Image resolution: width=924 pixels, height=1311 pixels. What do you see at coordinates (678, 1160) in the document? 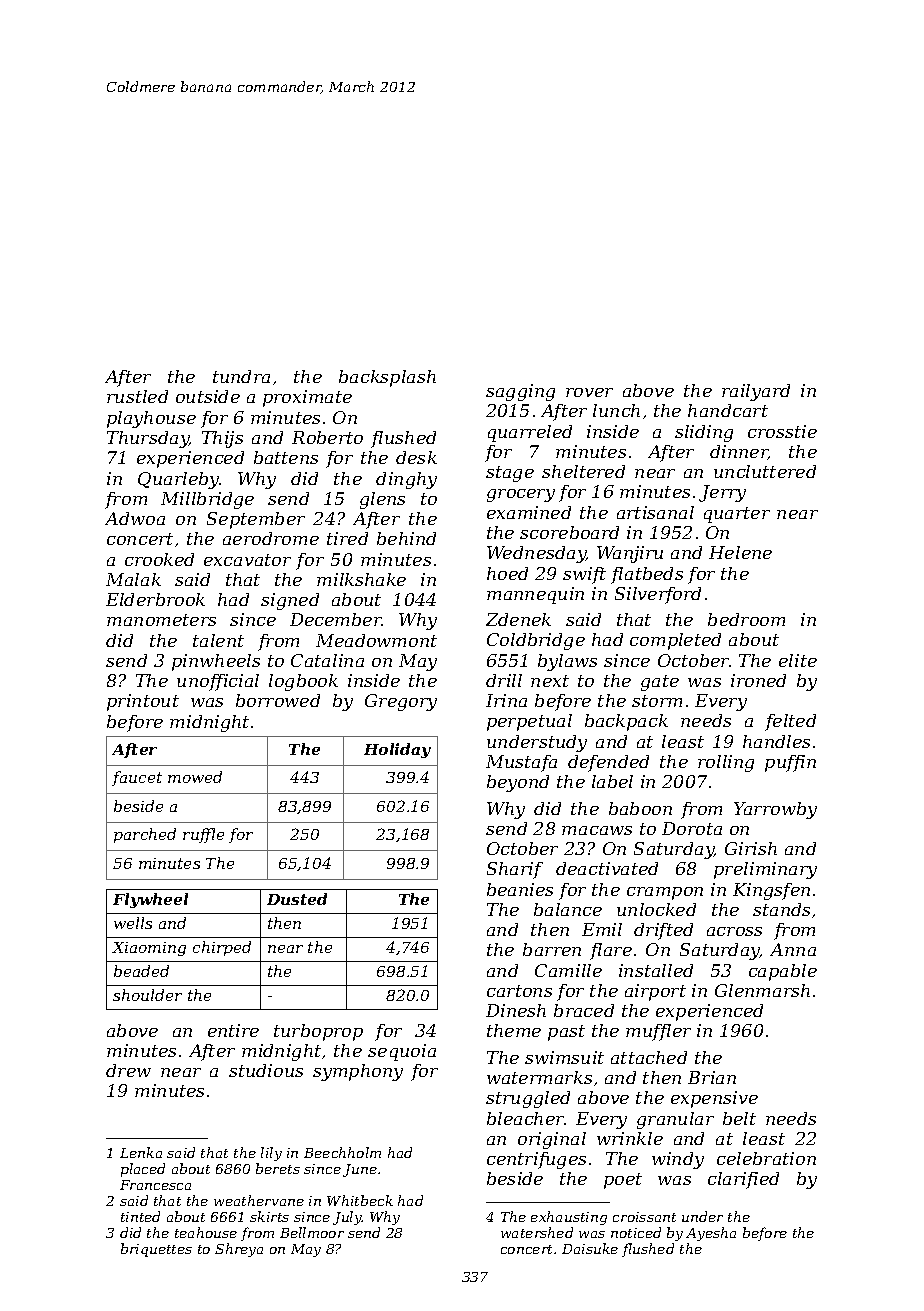
I see `windy` at bounding box center [678, 1160].
